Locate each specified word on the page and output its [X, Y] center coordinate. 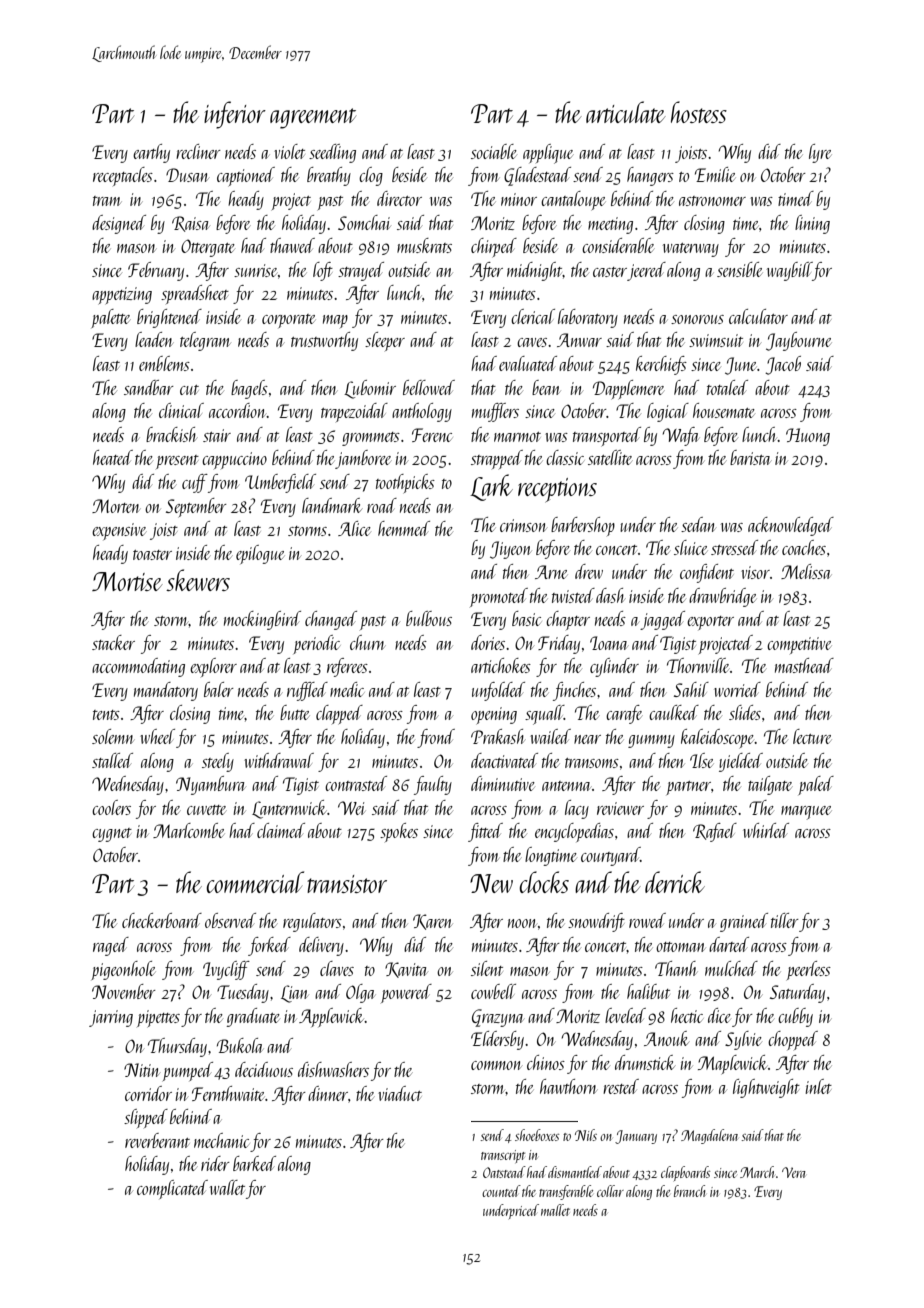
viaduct [400, 1093]
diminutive [503, 783]
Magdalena [709, 1136]
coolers [111, 807]
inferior [235, 115]
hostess [699, 112]
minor [519, 199]
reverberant [157, 1140]
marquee [806, 813]
